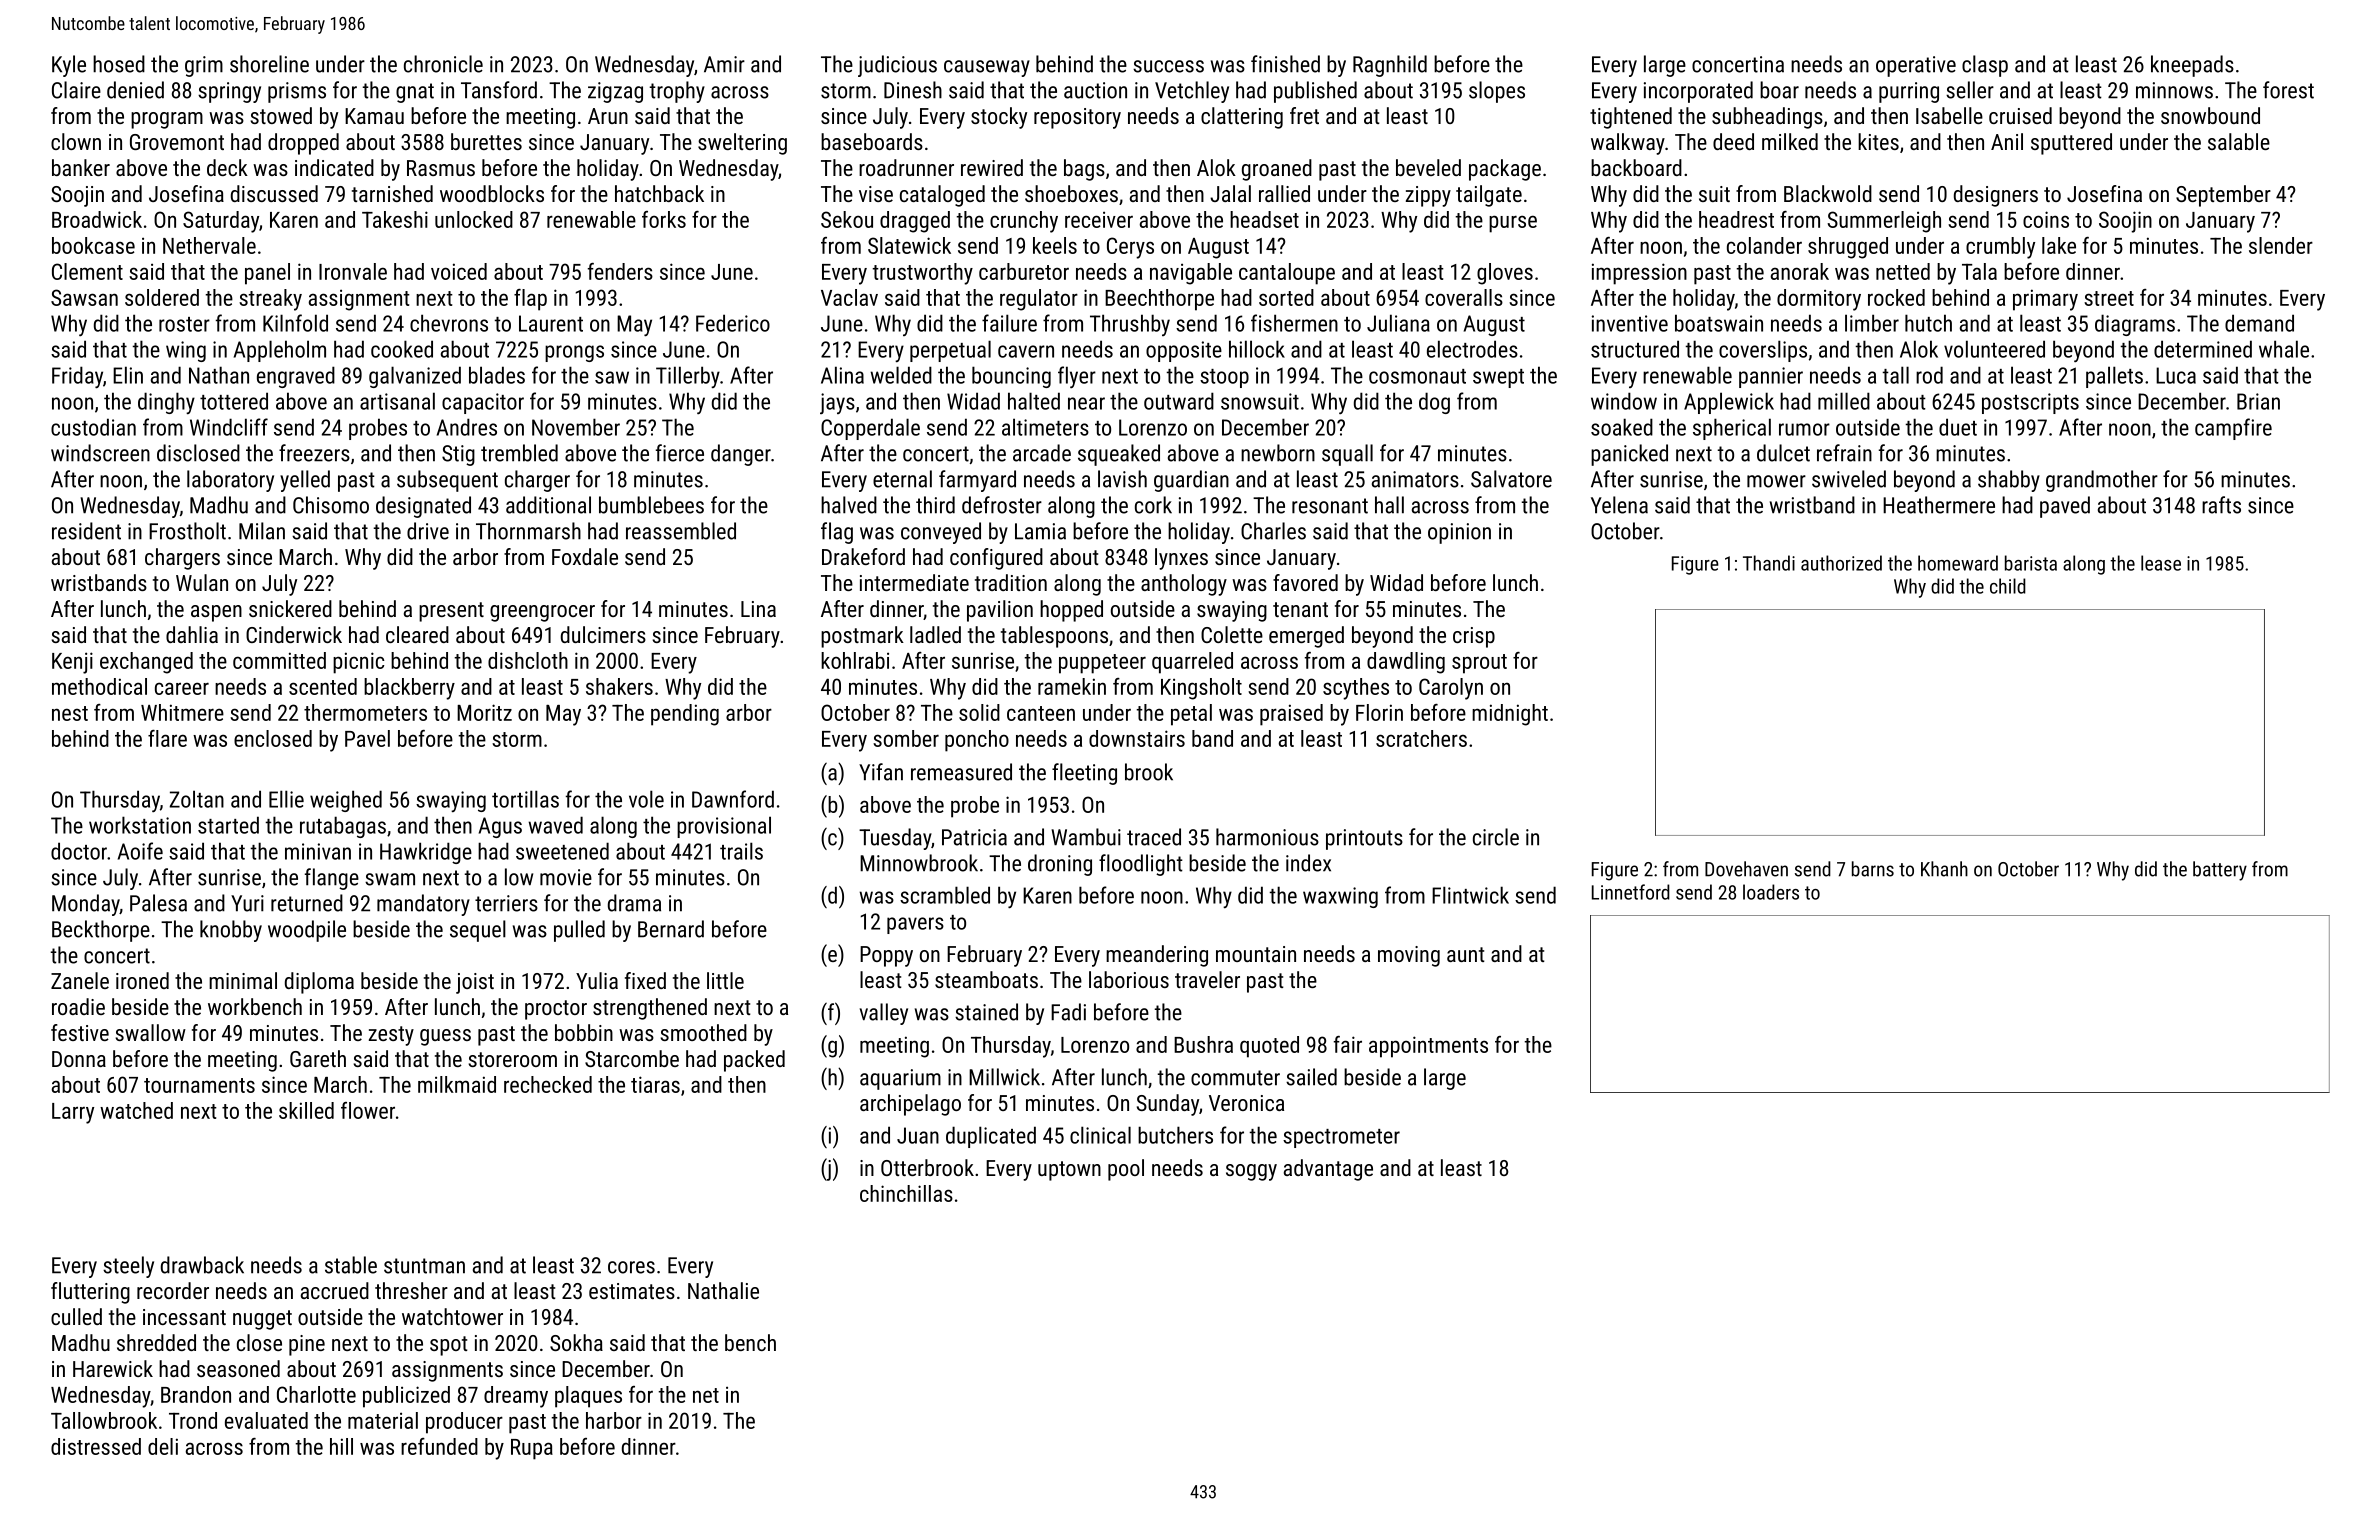 The image size is (2380, 1540). What do you see at coordinates (562, 851) in the image?
I see `sweetened` at bounding box center [562, 851].
